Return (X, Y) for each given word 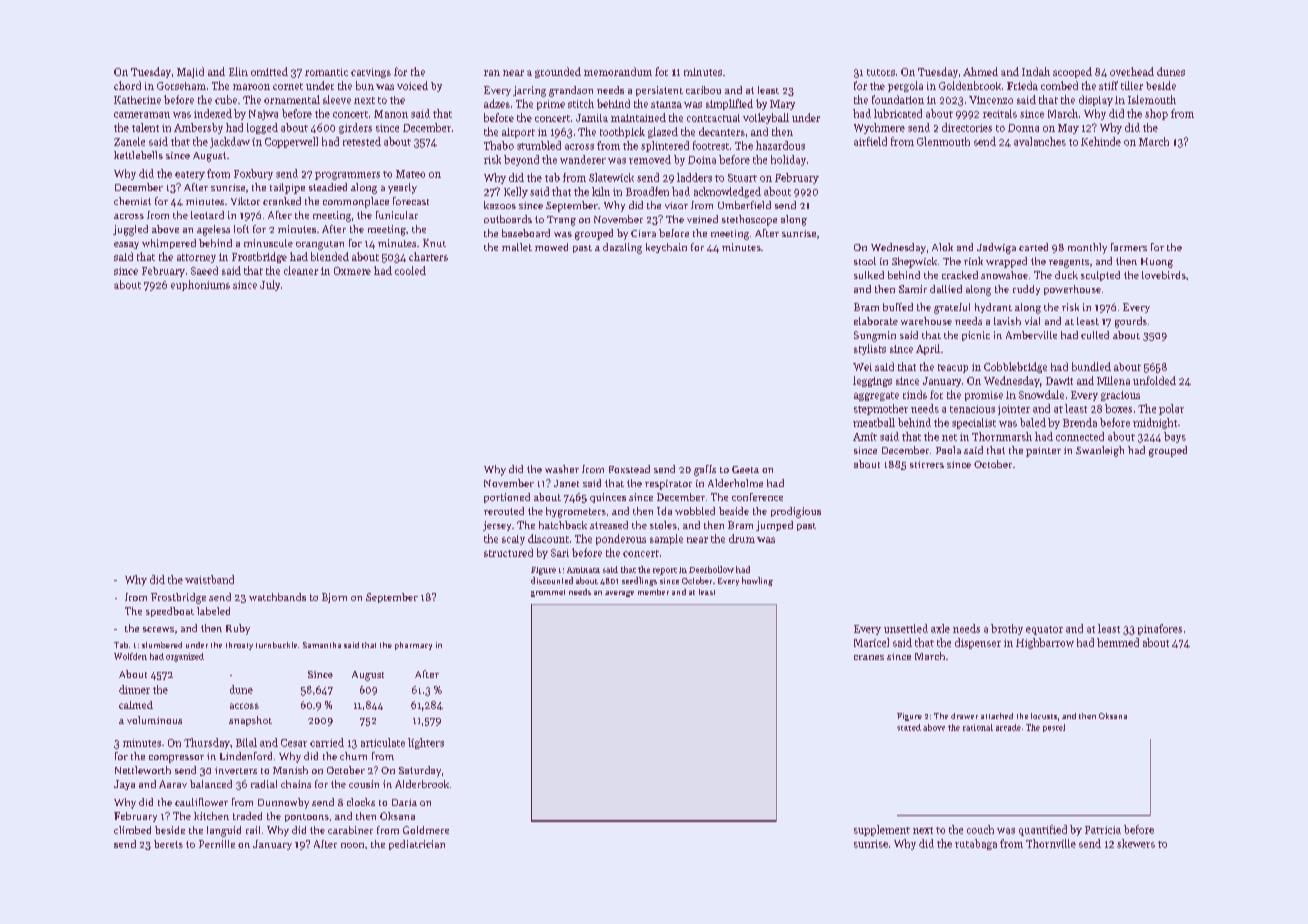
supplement (882, 830)
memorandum (618, 71)
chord (127, 85)
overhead (1132, 71)
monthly (1087, 248)
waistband (209, 579)
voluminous (154, 720)
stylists (870, 349)
